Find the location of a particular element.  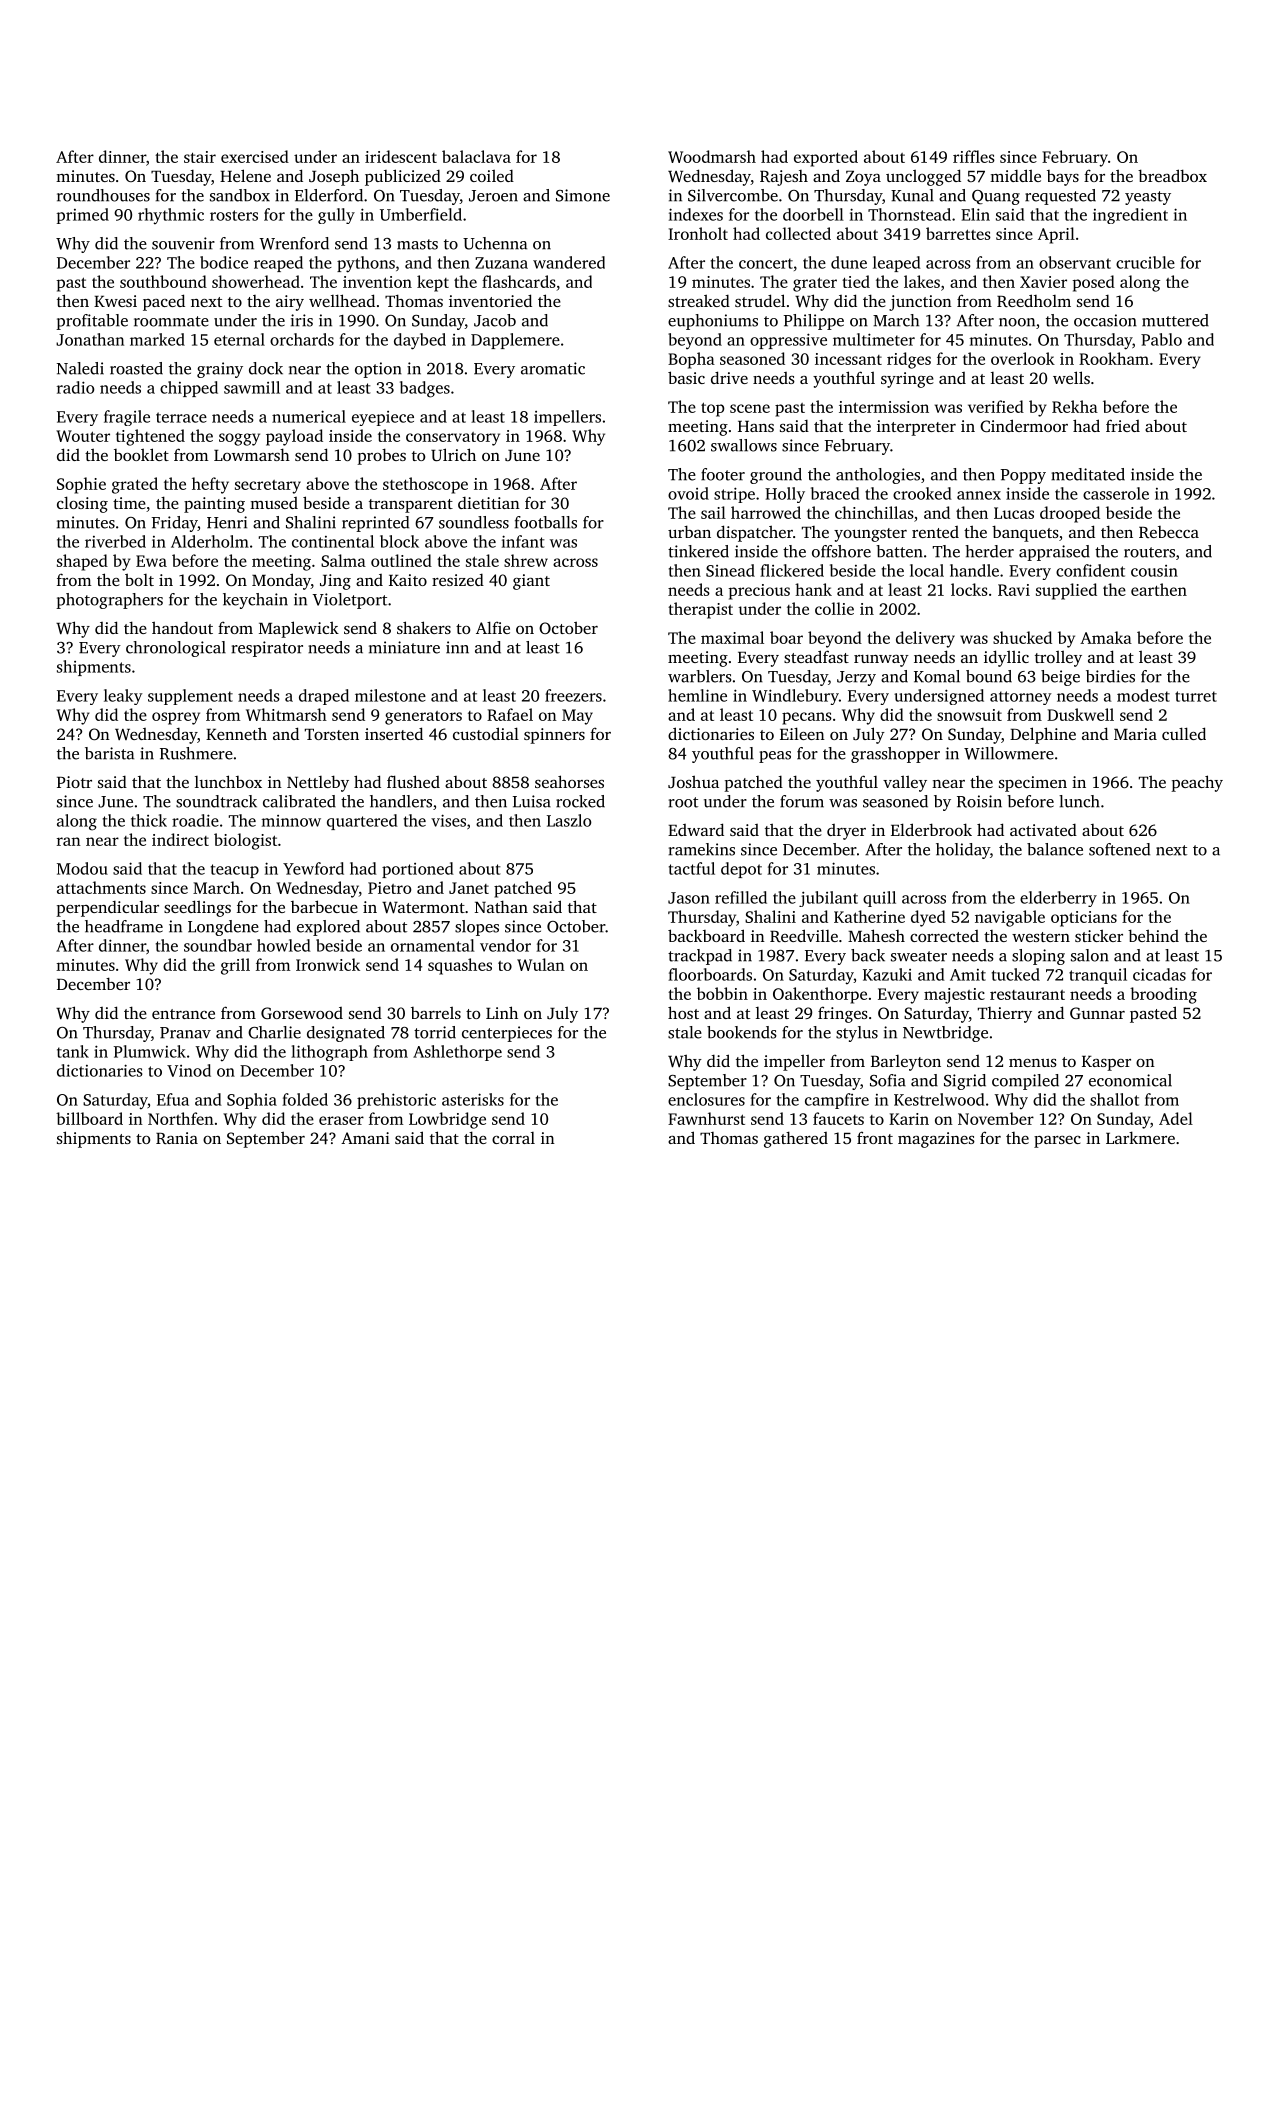

eyepiece is located at coordinates (383, 418).
